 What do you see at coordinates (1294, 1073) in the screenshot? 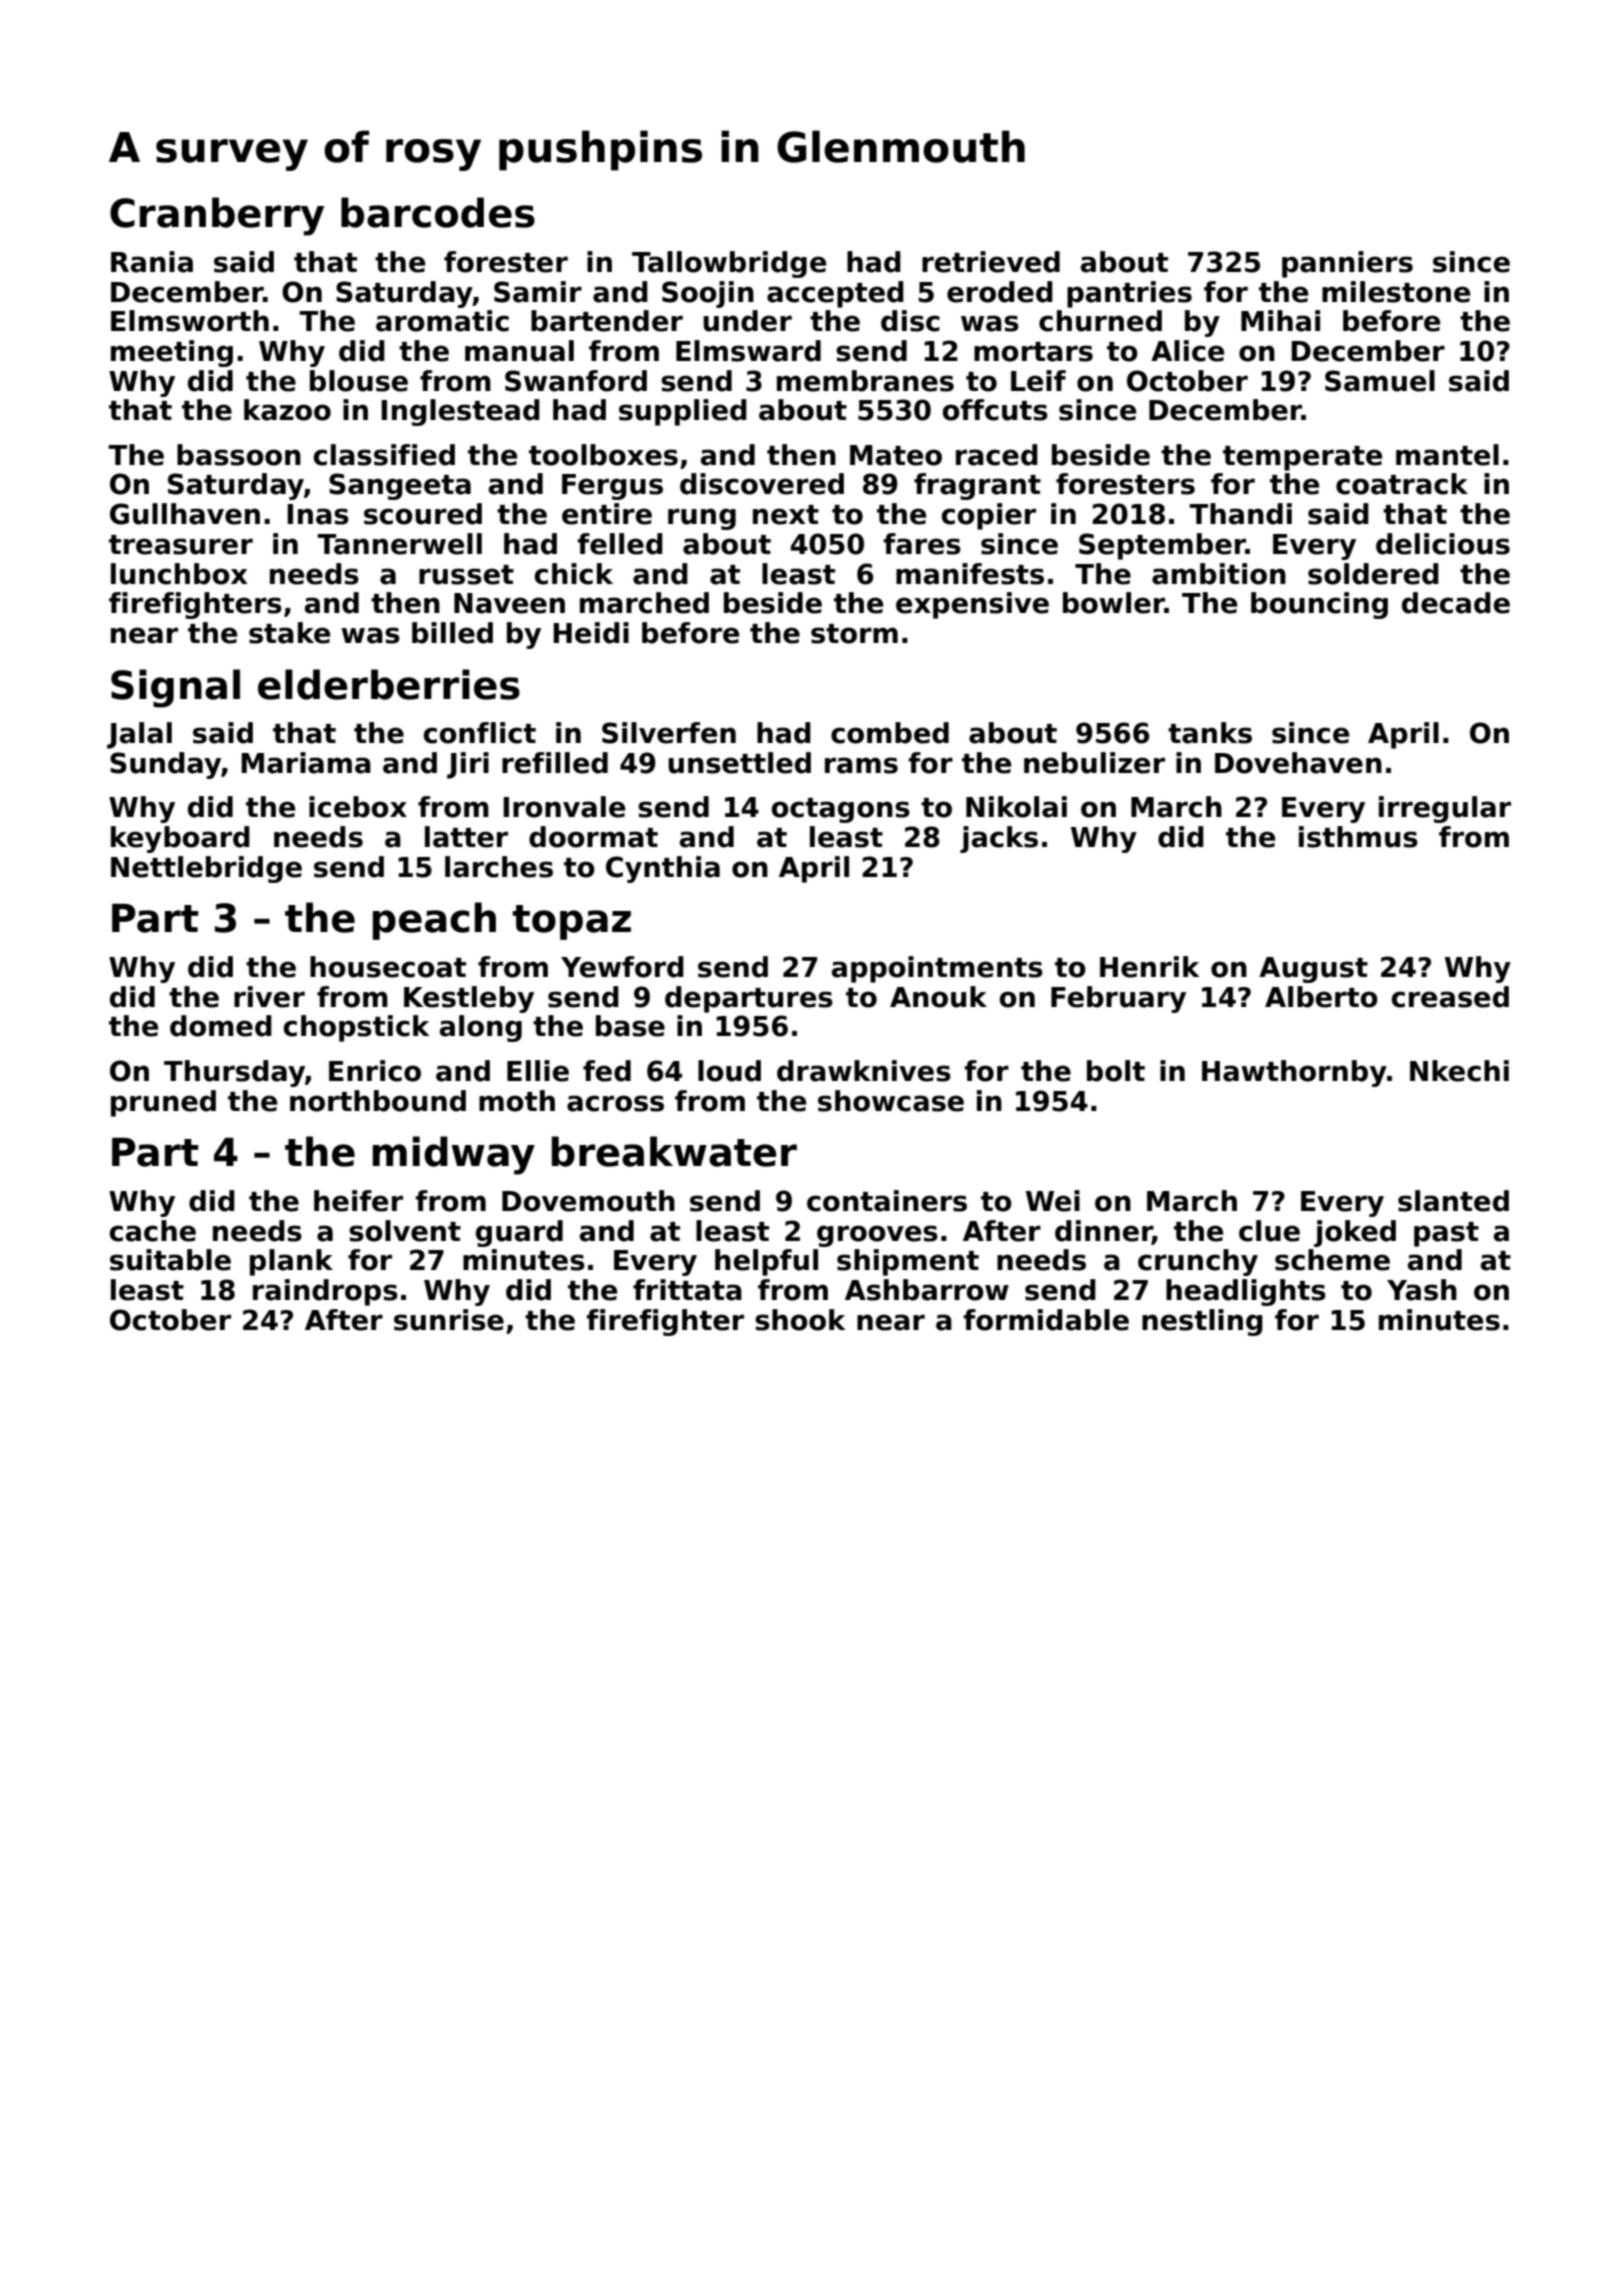
I see `Hawthornby` at bounding box center [1294, 1073].
